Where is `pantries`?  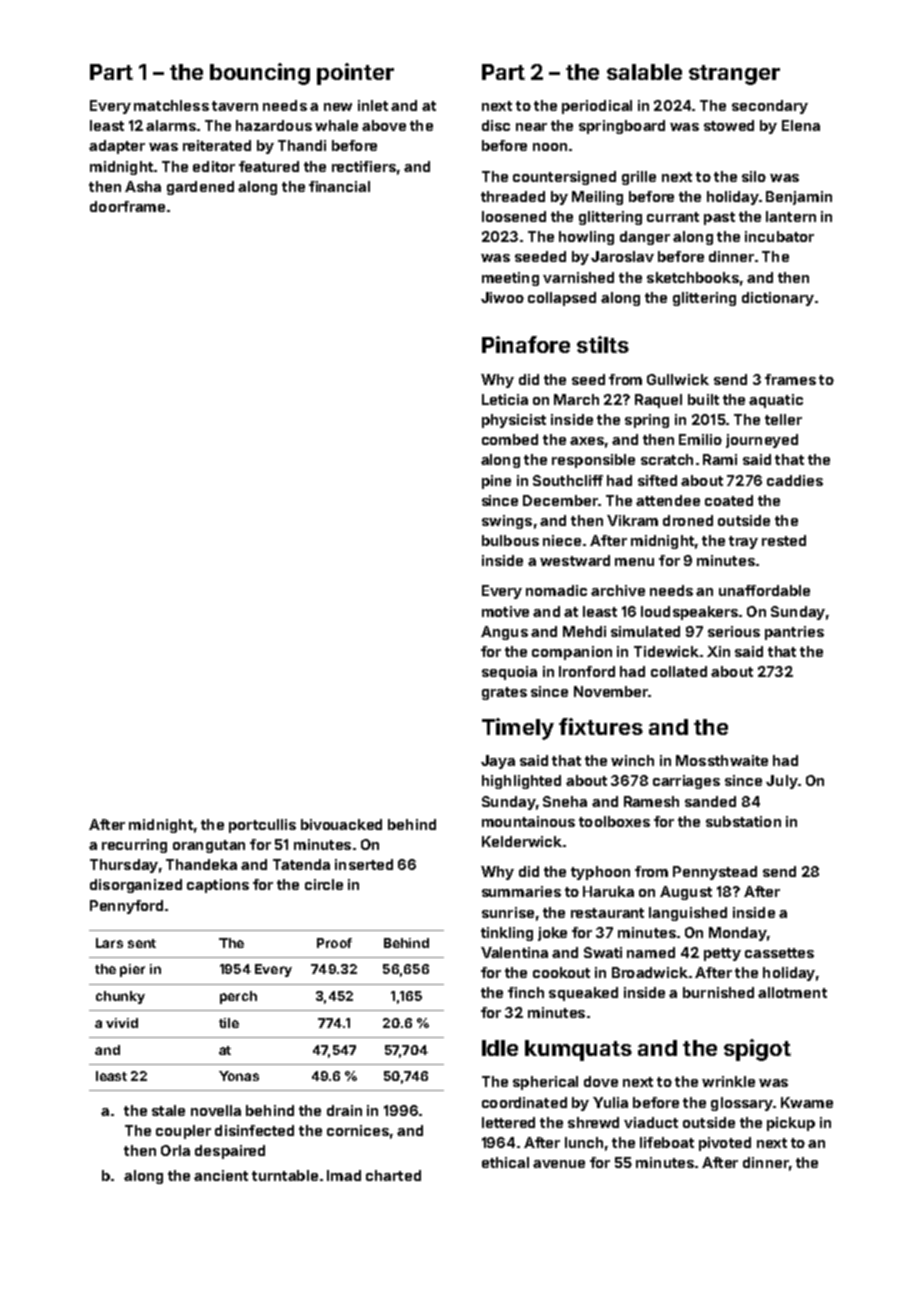 pantries is located at coordinates (794, 633).
